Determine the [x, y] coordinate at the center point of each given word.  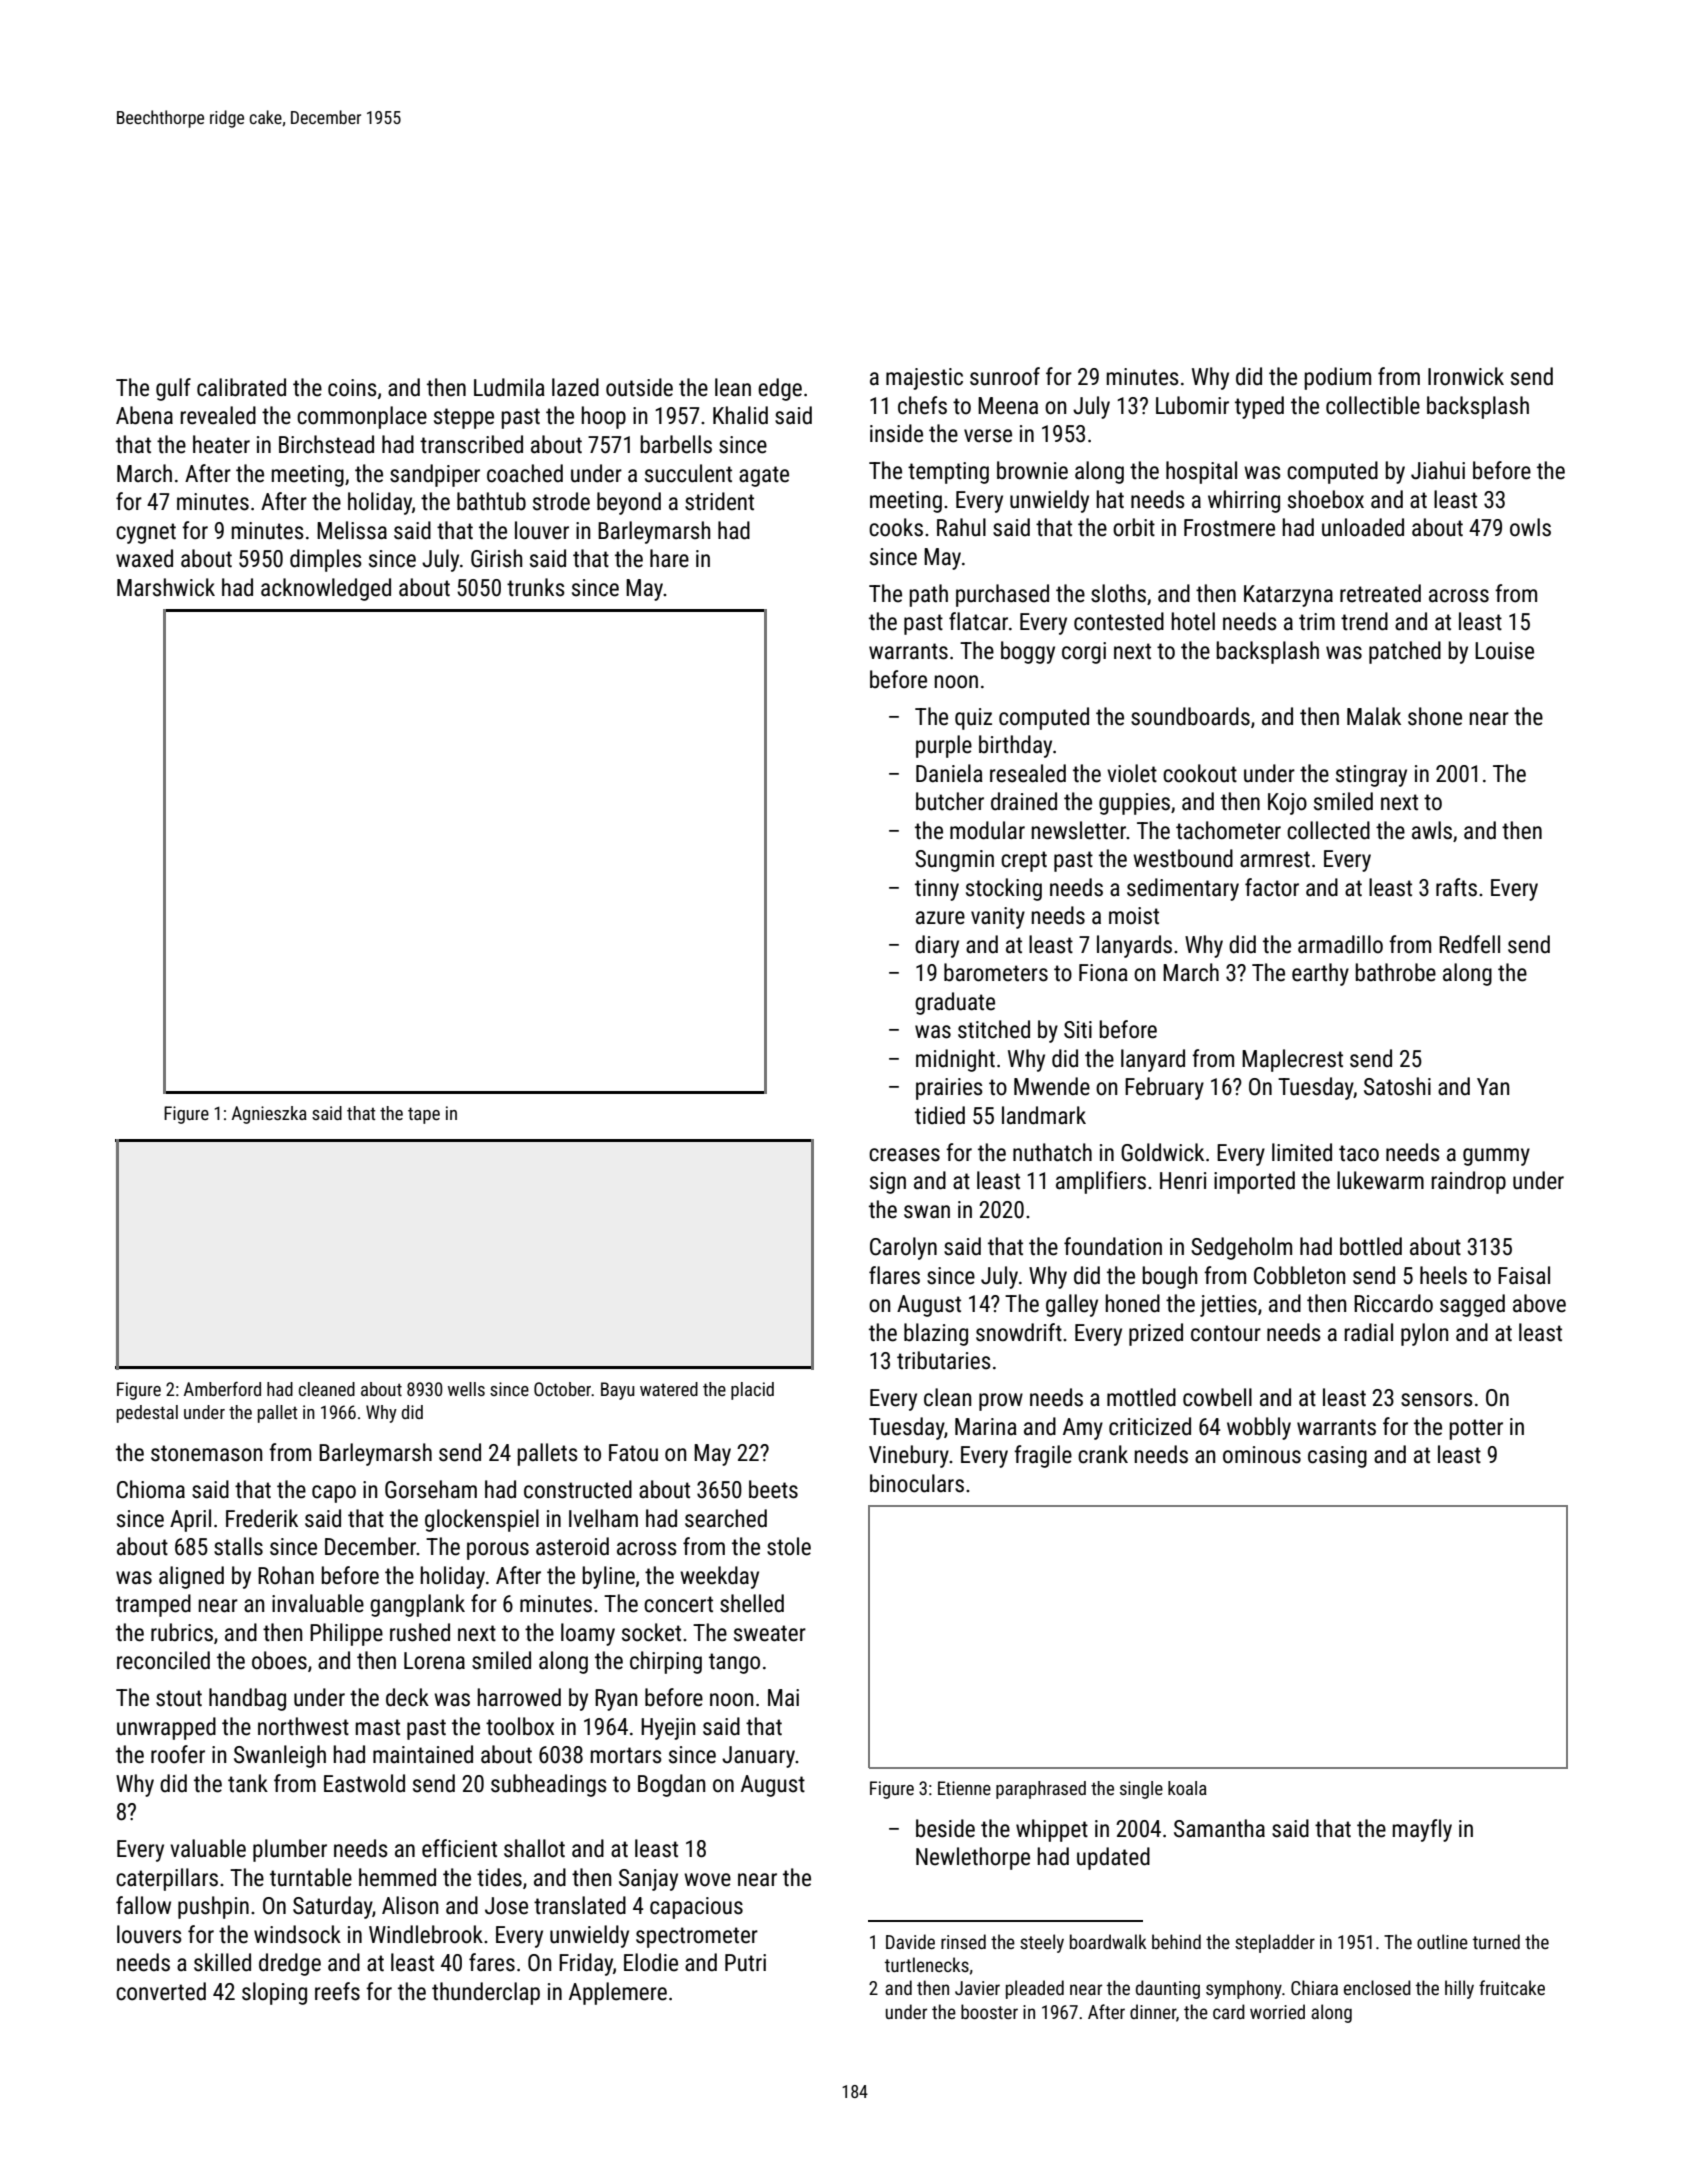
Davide [910, 1941]
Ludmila [509, 387]
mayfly [1422, 1830]
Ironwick [1466, 376]
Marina [986, 1427]
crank [1103, 1454]
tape [424, 1115]
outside [639, 387]
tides [499, 1877]
